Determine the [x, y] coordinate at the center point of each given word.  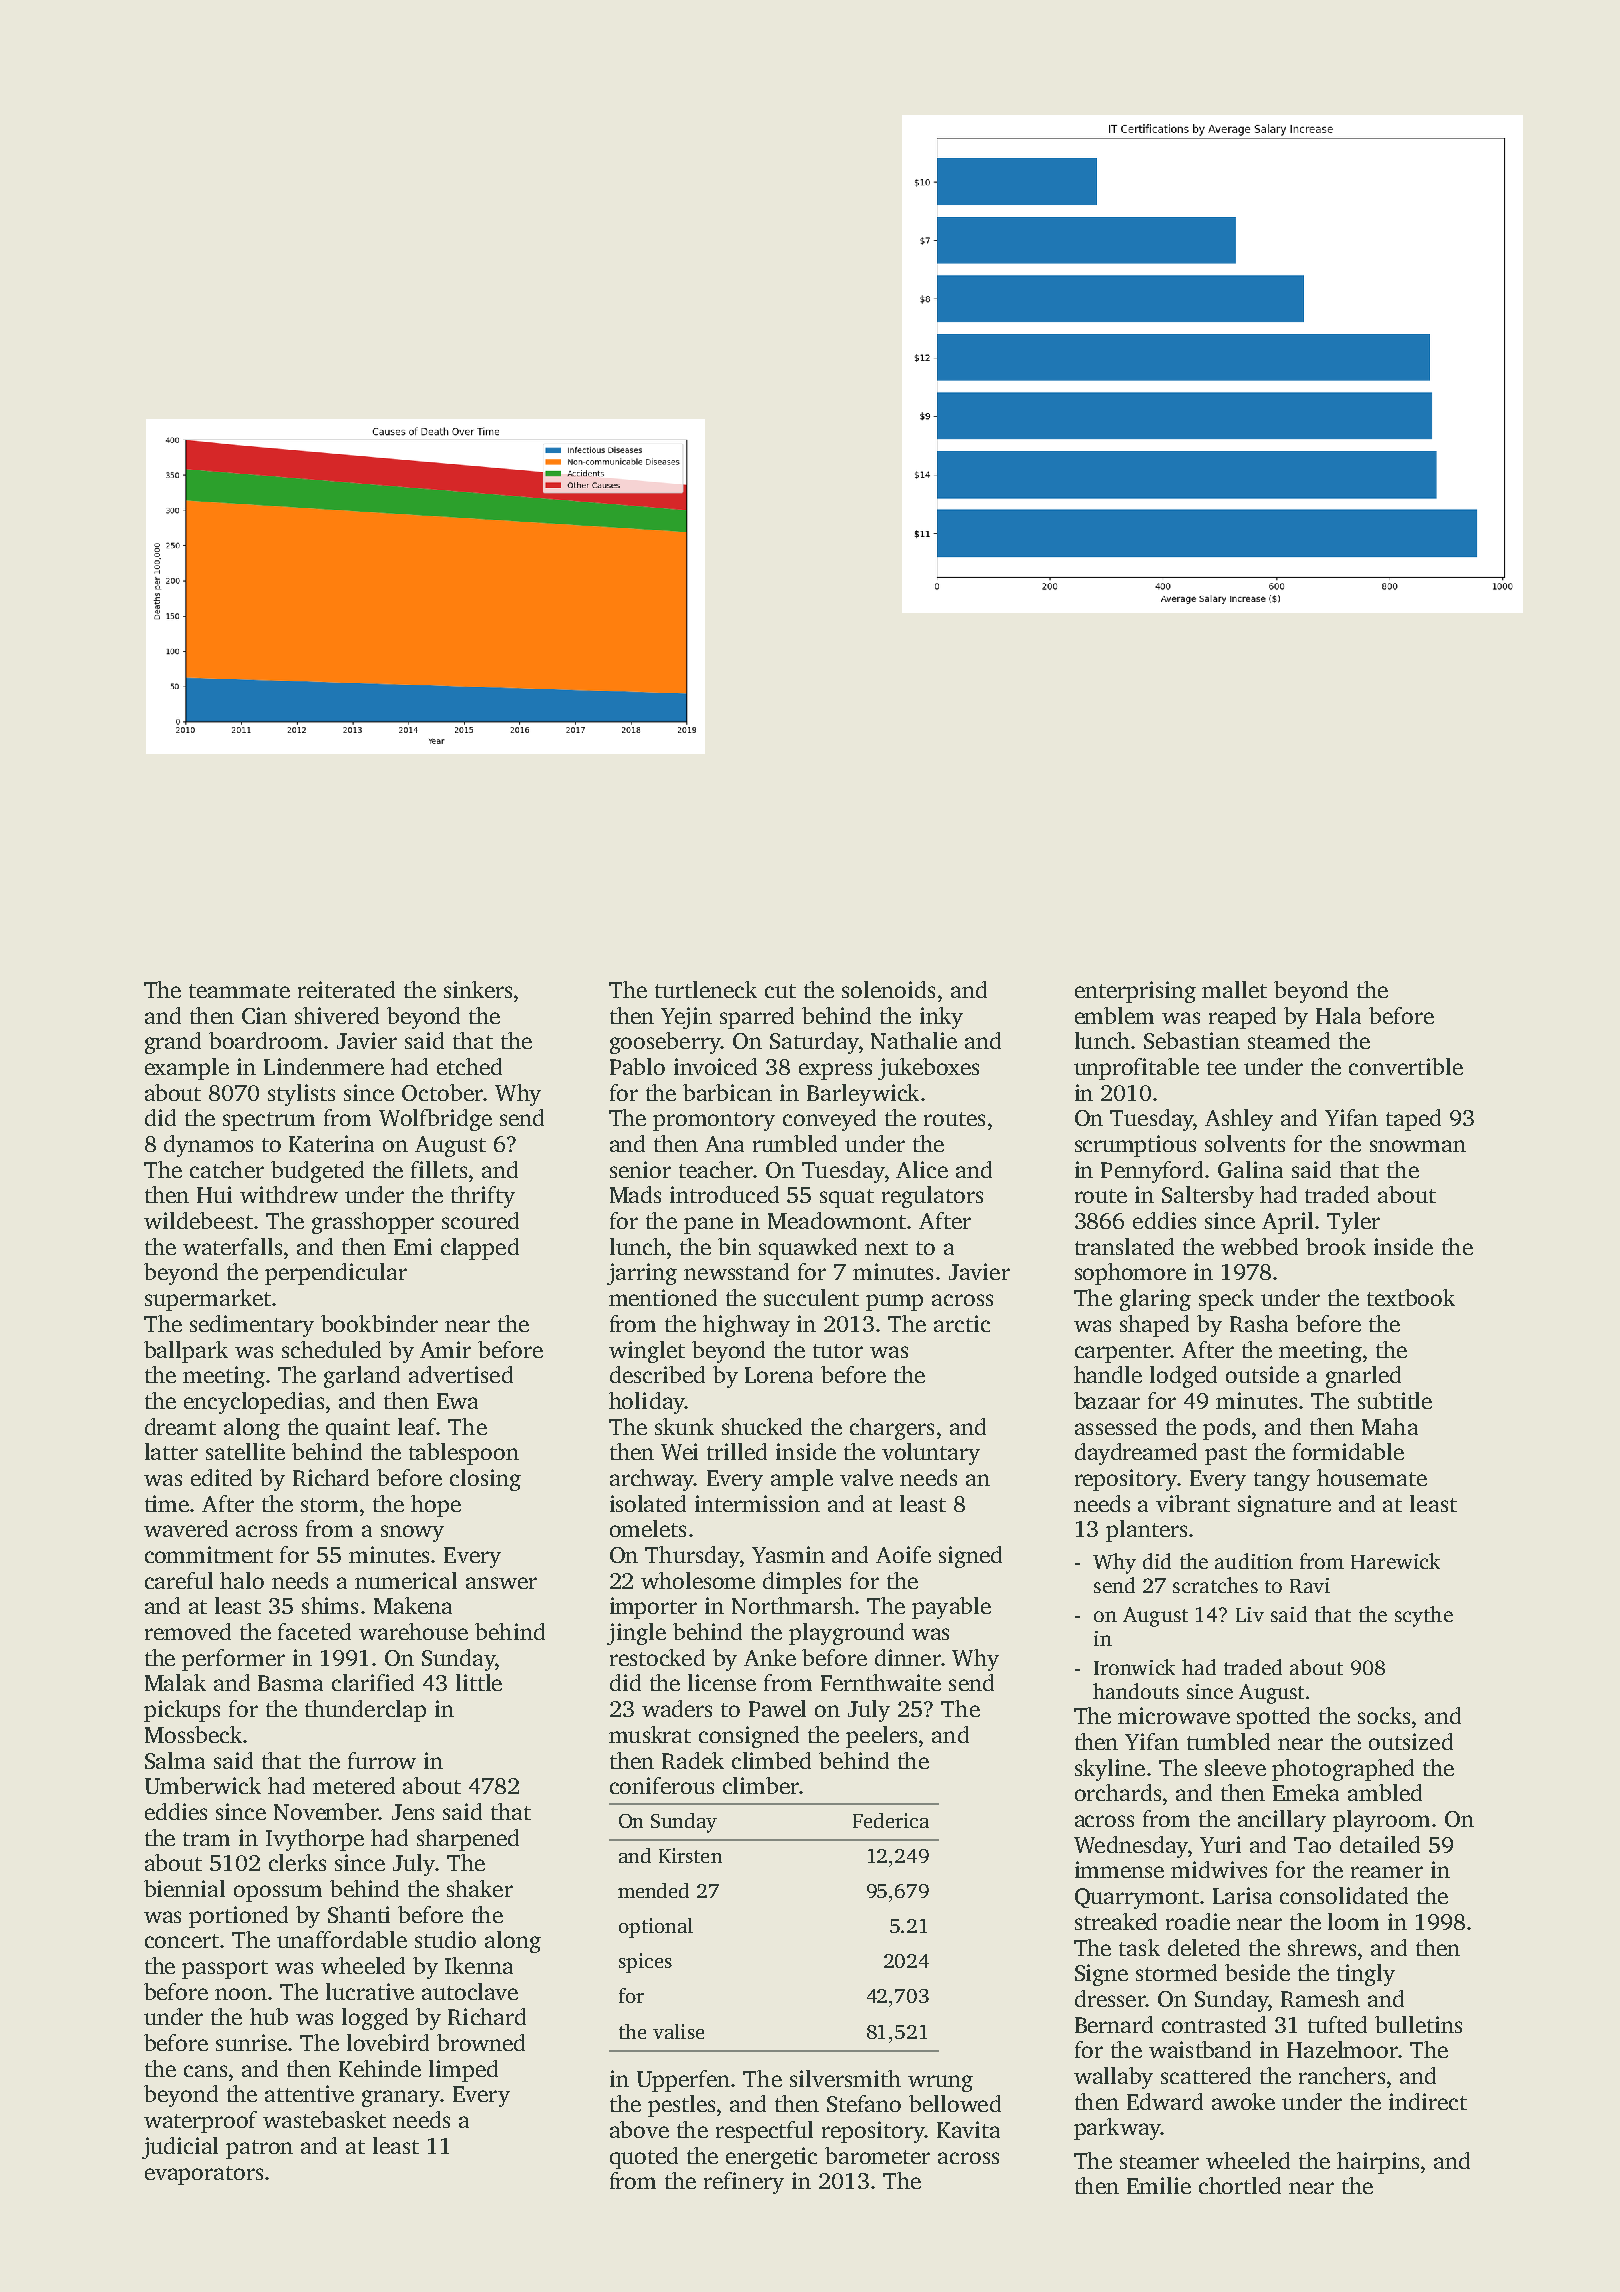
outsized [1411, 1741]
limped [463, 2071]
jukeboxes [928, 1069]
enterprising [1135, 992]
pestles [681, 2106]
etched [469, 1066]
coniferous [662, 1785]
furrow [382, 1760]
